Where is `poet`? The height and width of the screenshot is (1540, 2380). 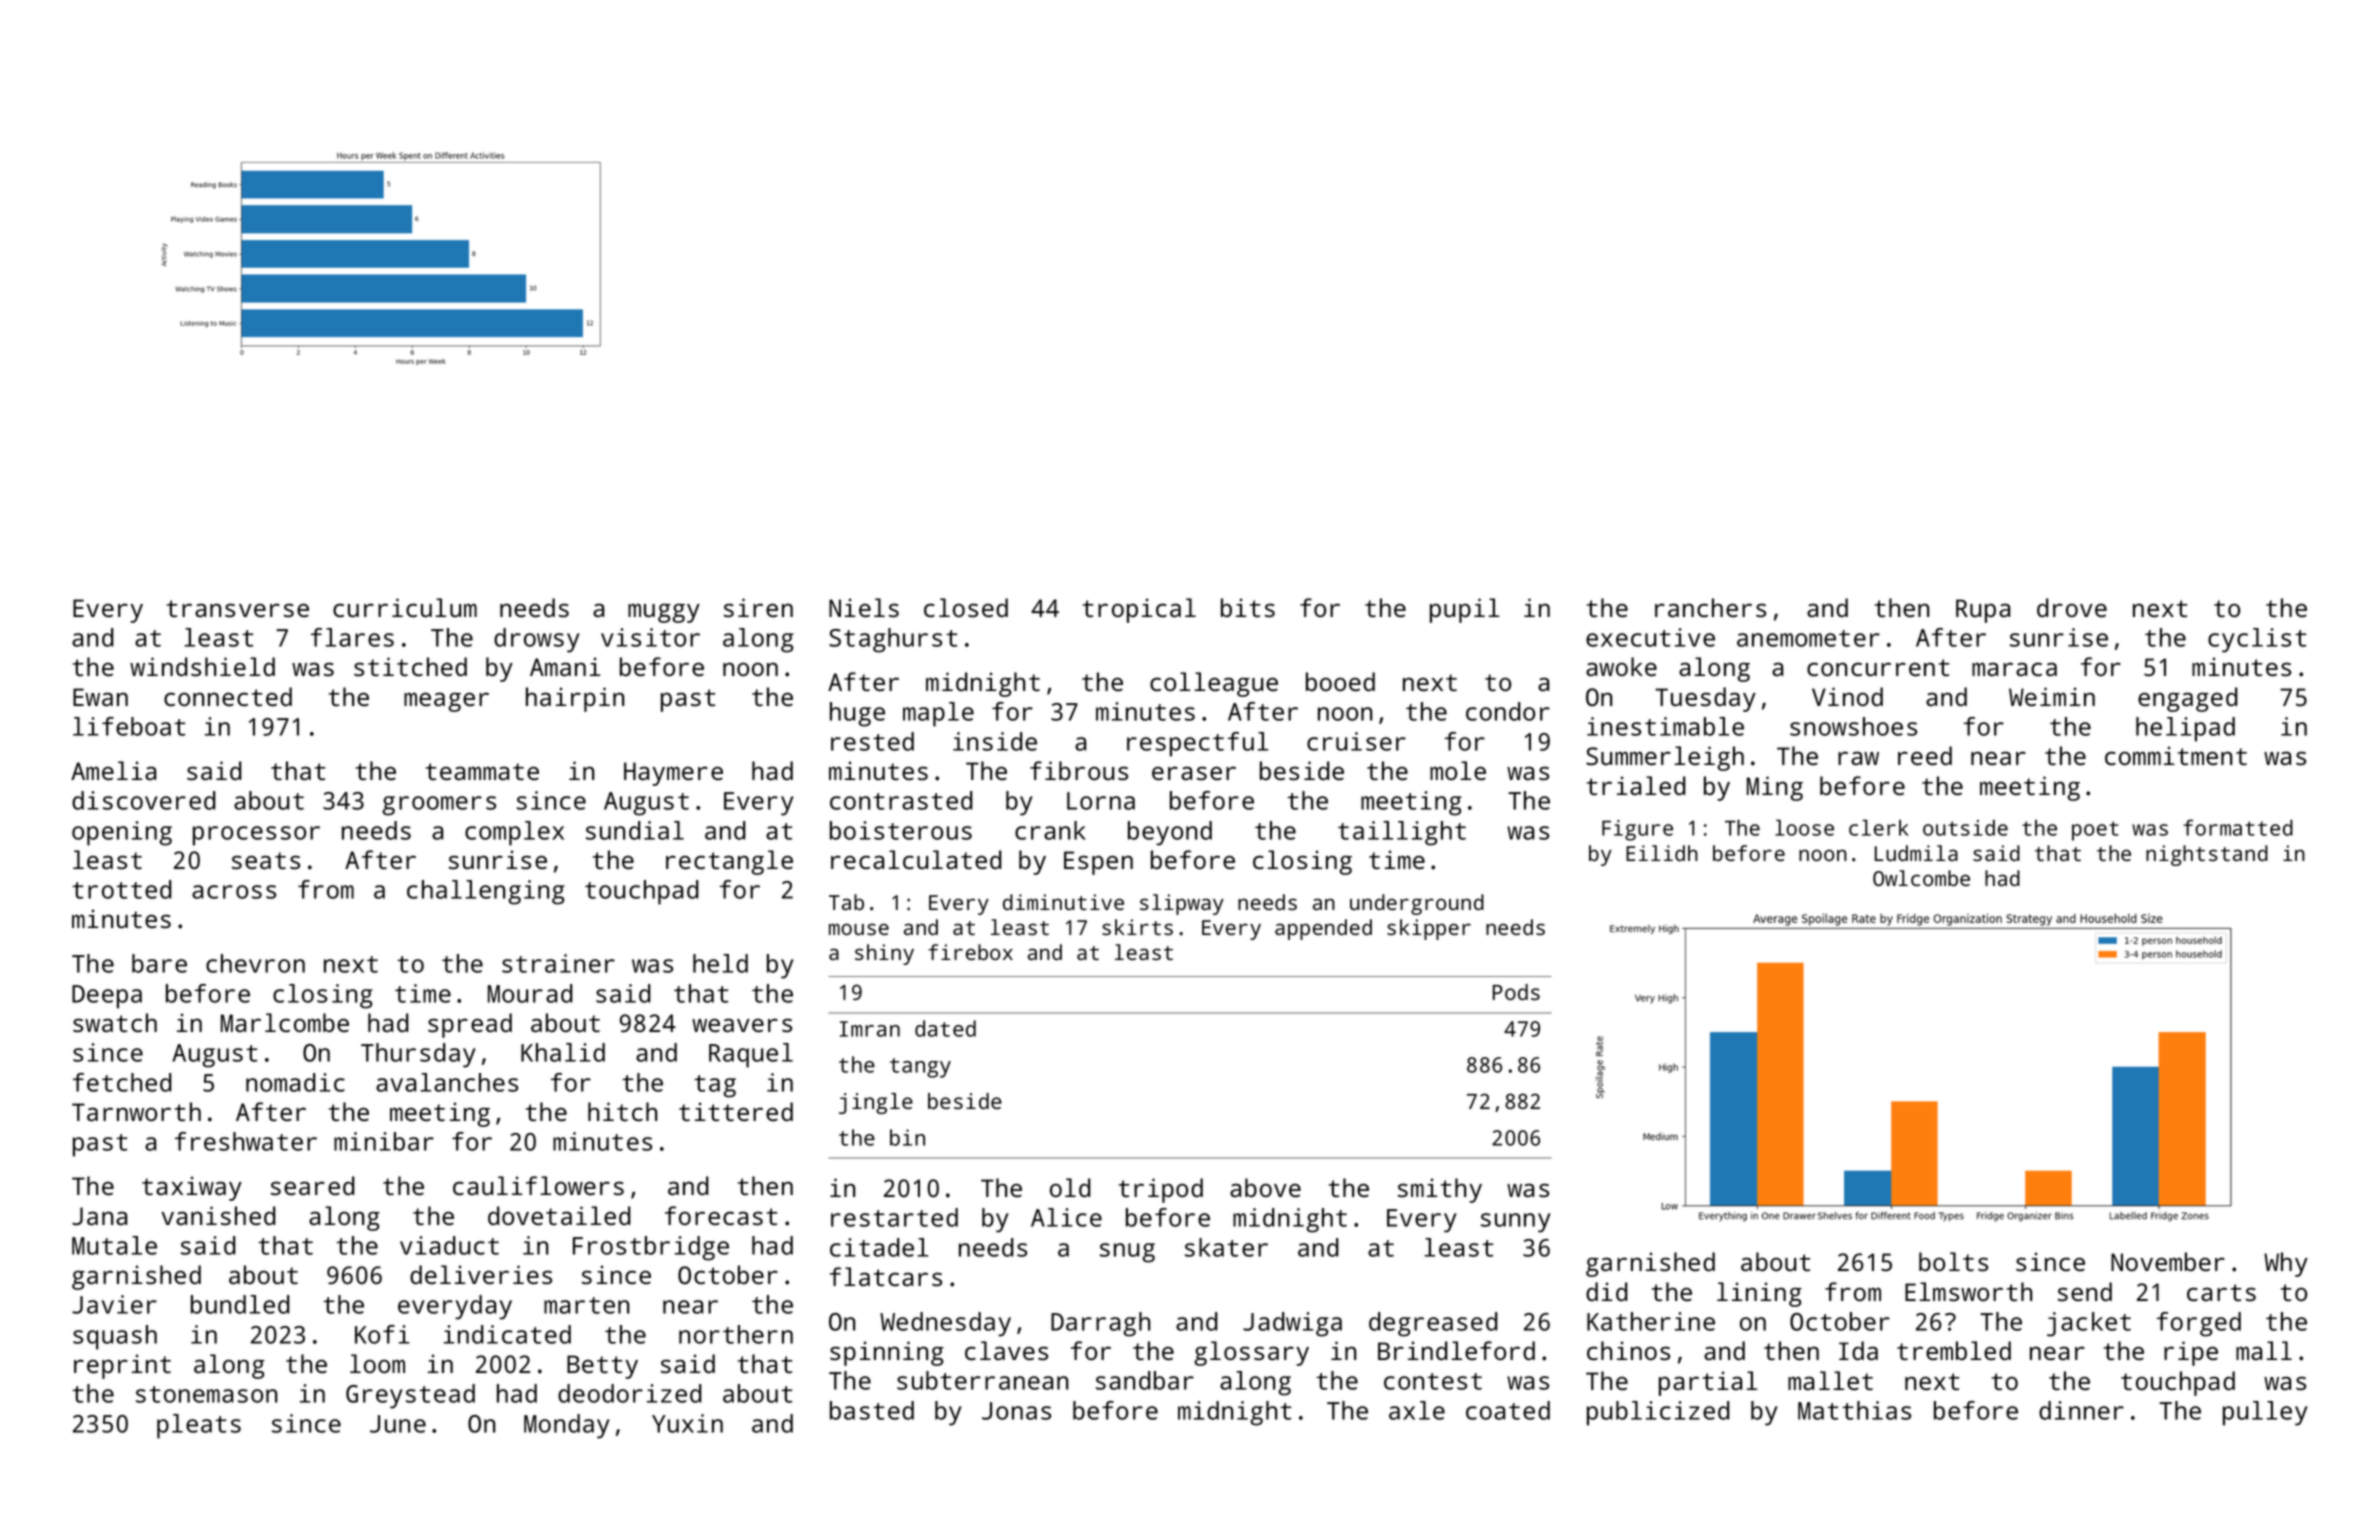 poet is located at coordinates (2095, 831).
